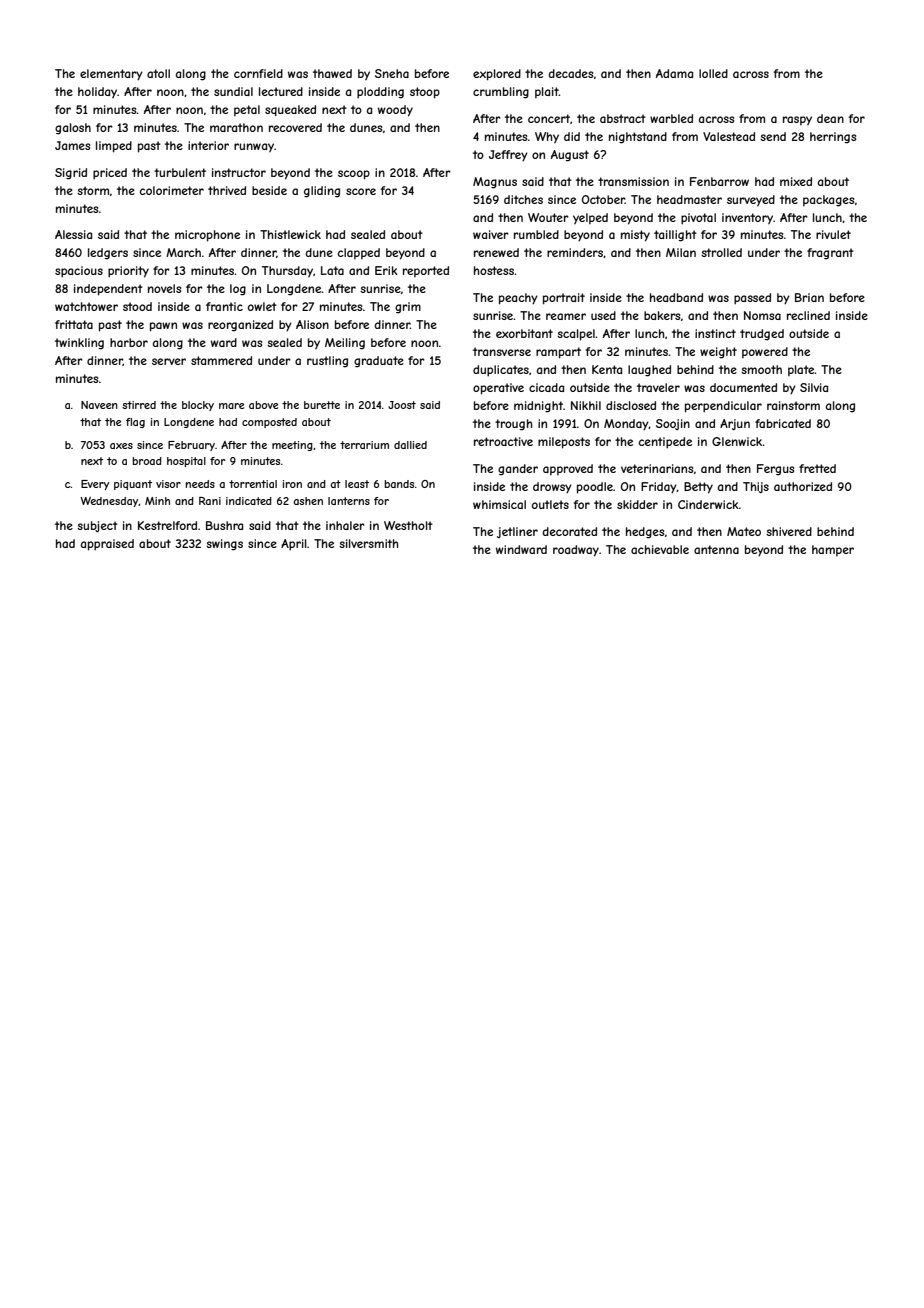  I want to click on priority, so click(128, 272).
